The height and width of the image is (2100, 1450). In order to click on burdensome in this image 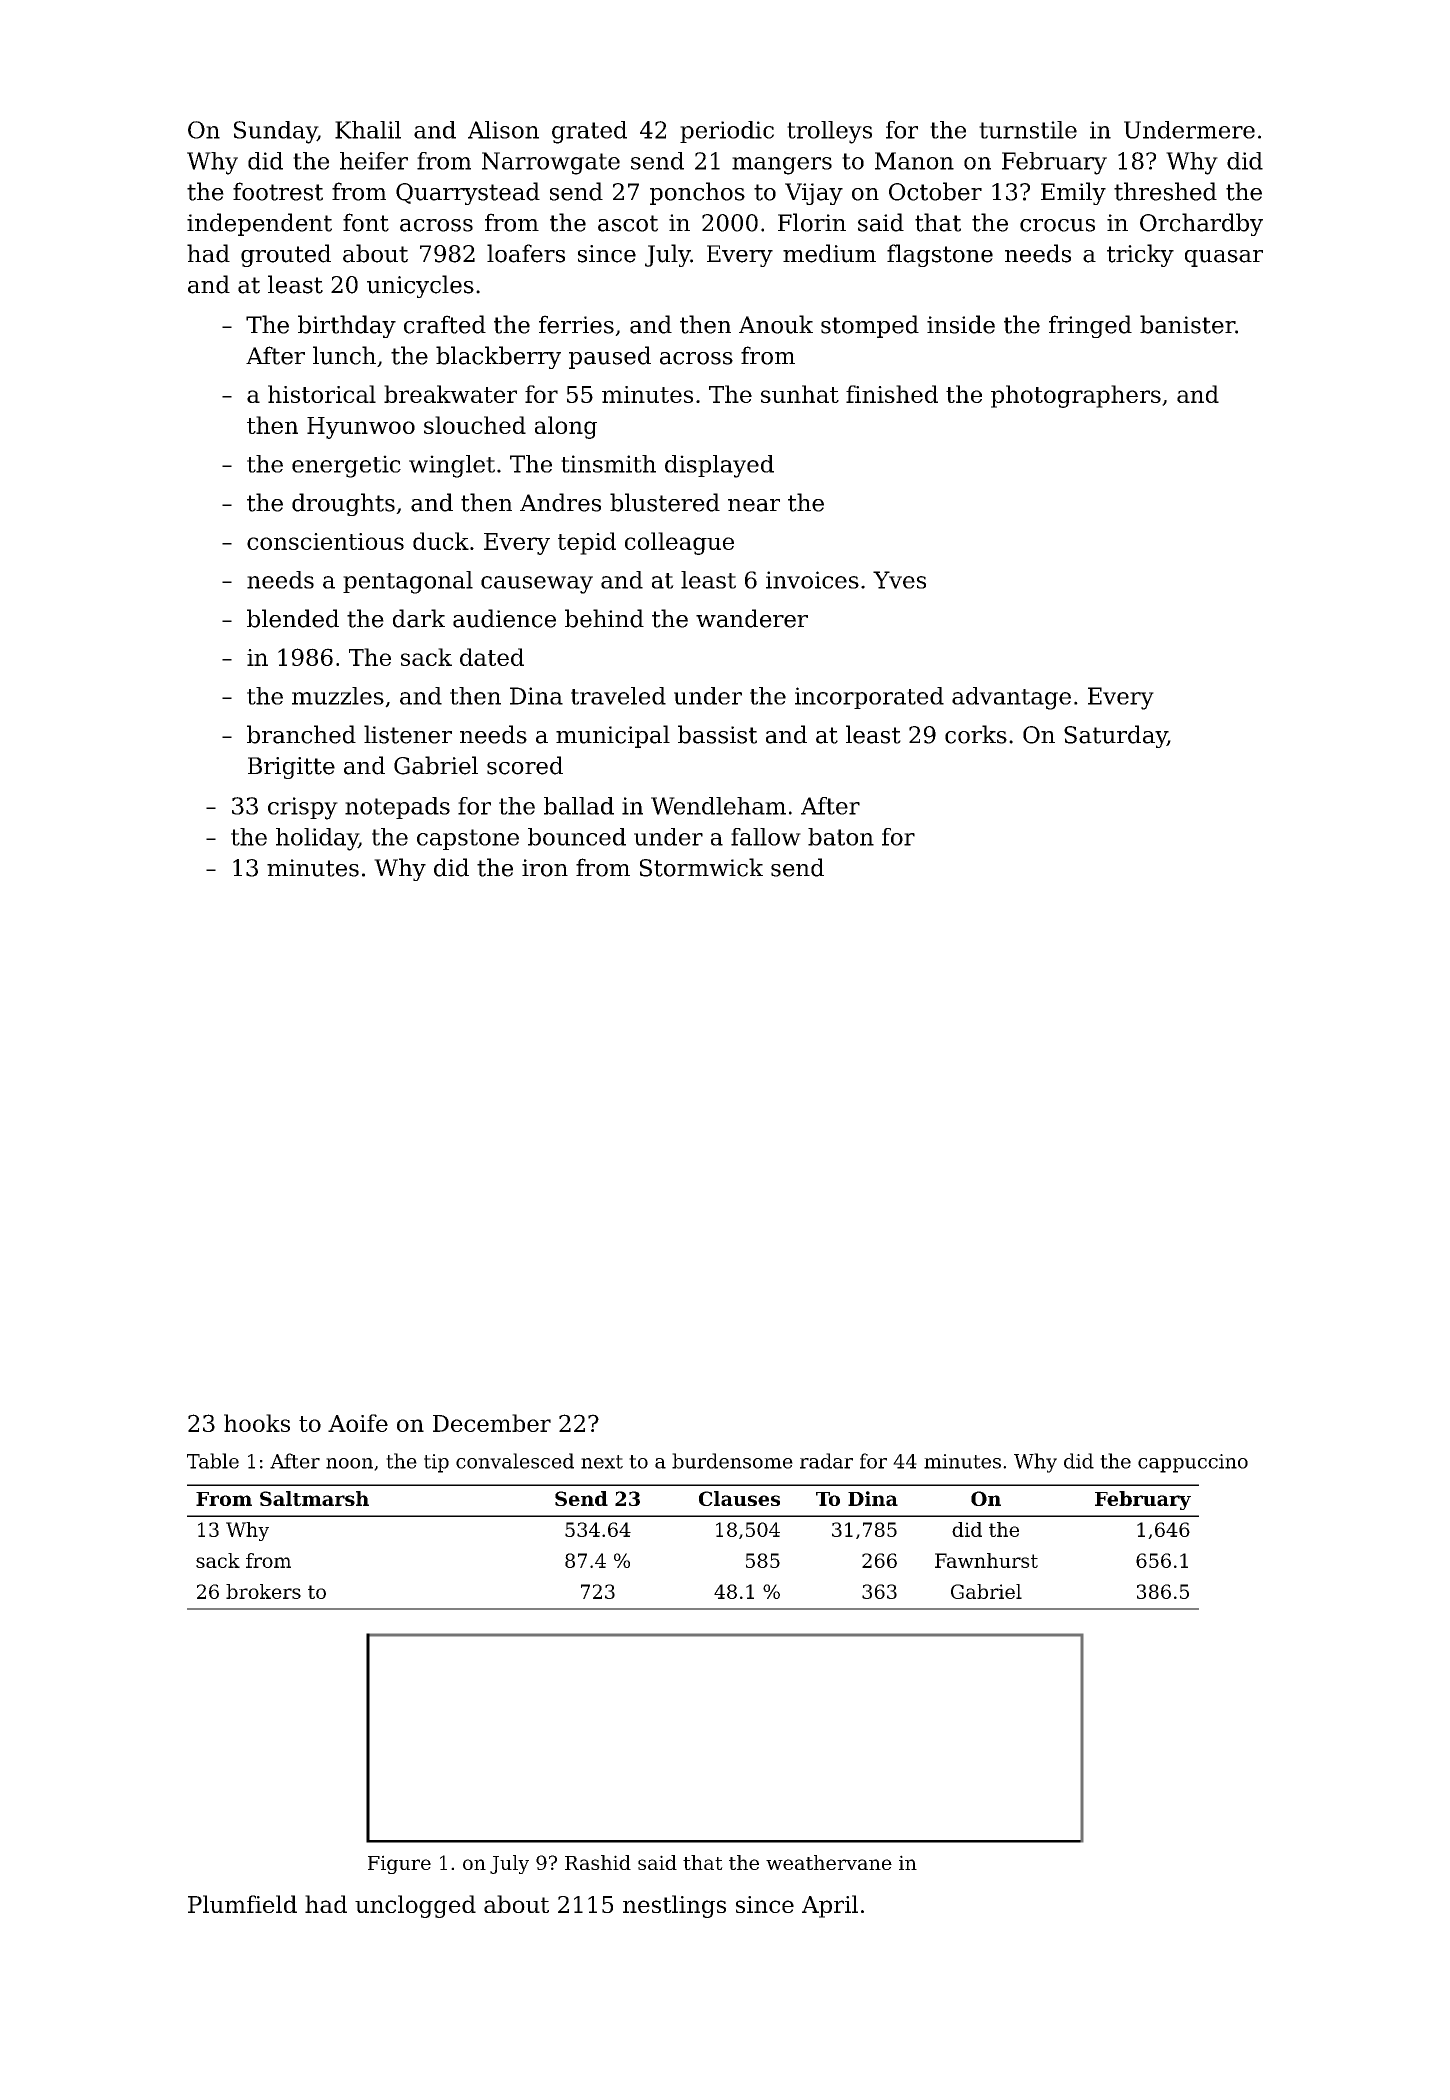, I will do `click(732, 1461)`.
